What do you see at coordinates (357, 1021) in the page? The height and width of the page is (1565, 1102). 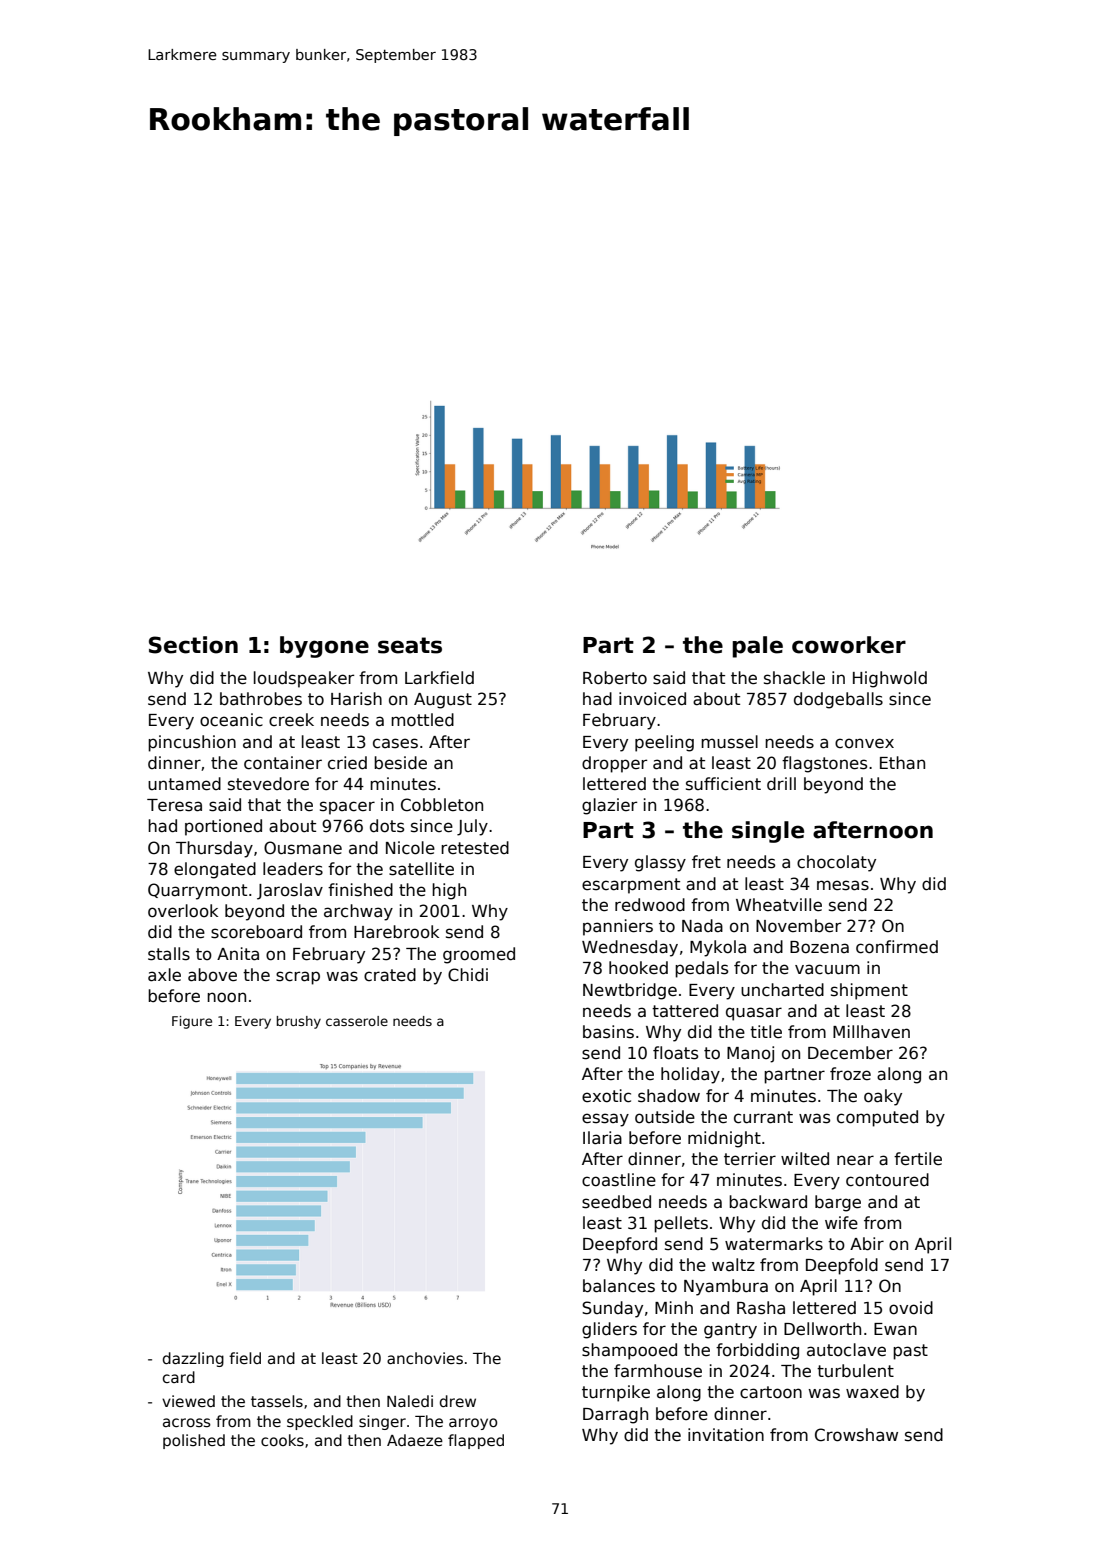 I see `casserole` at bounding box center [357, 1021].
